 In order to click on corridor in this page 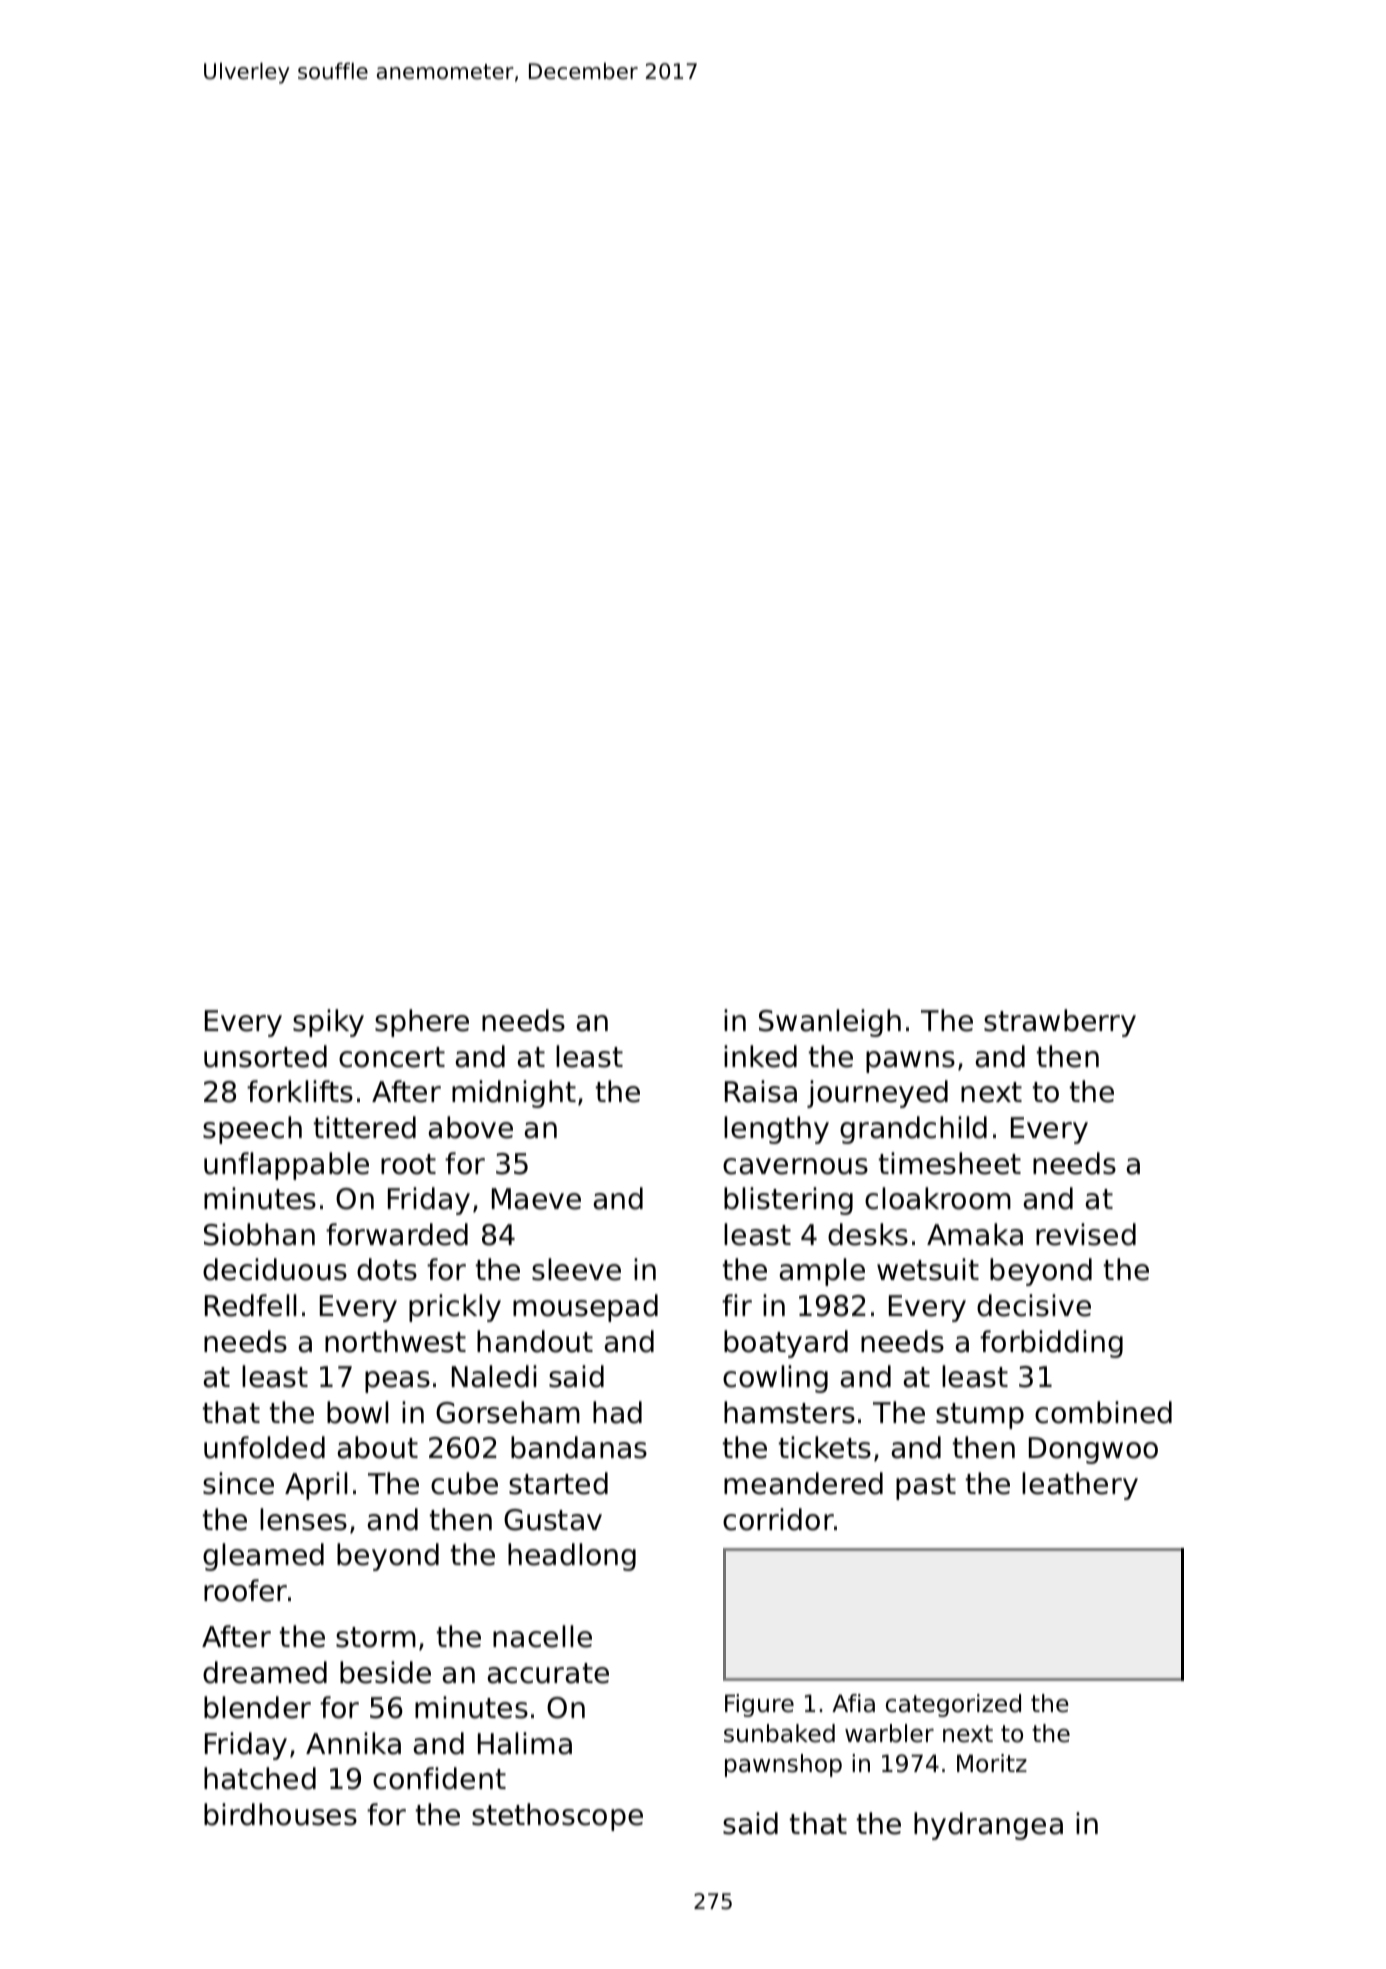, I will do `click(778, 1519)`.
